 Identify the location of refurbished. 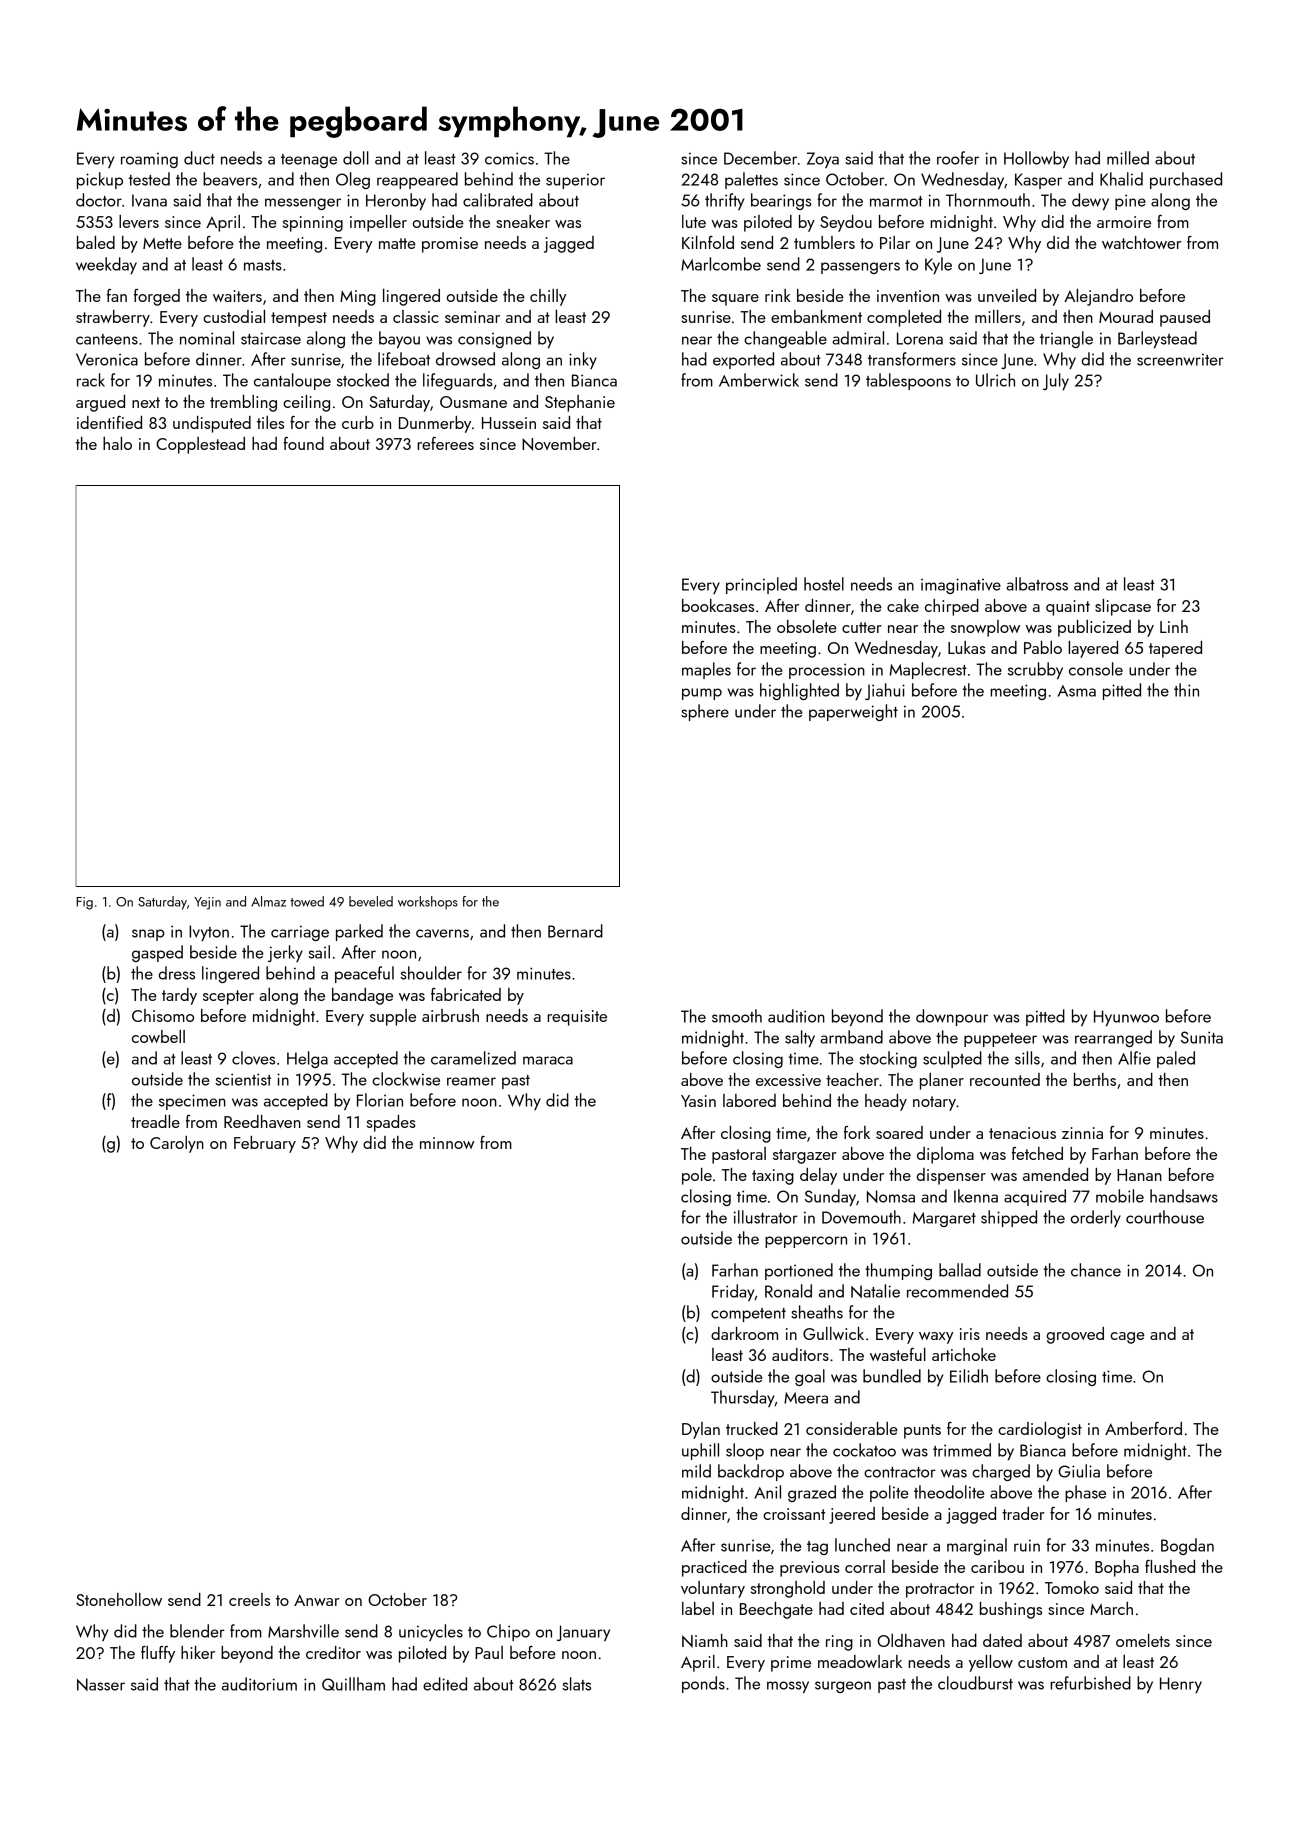
(1090, 1683).
